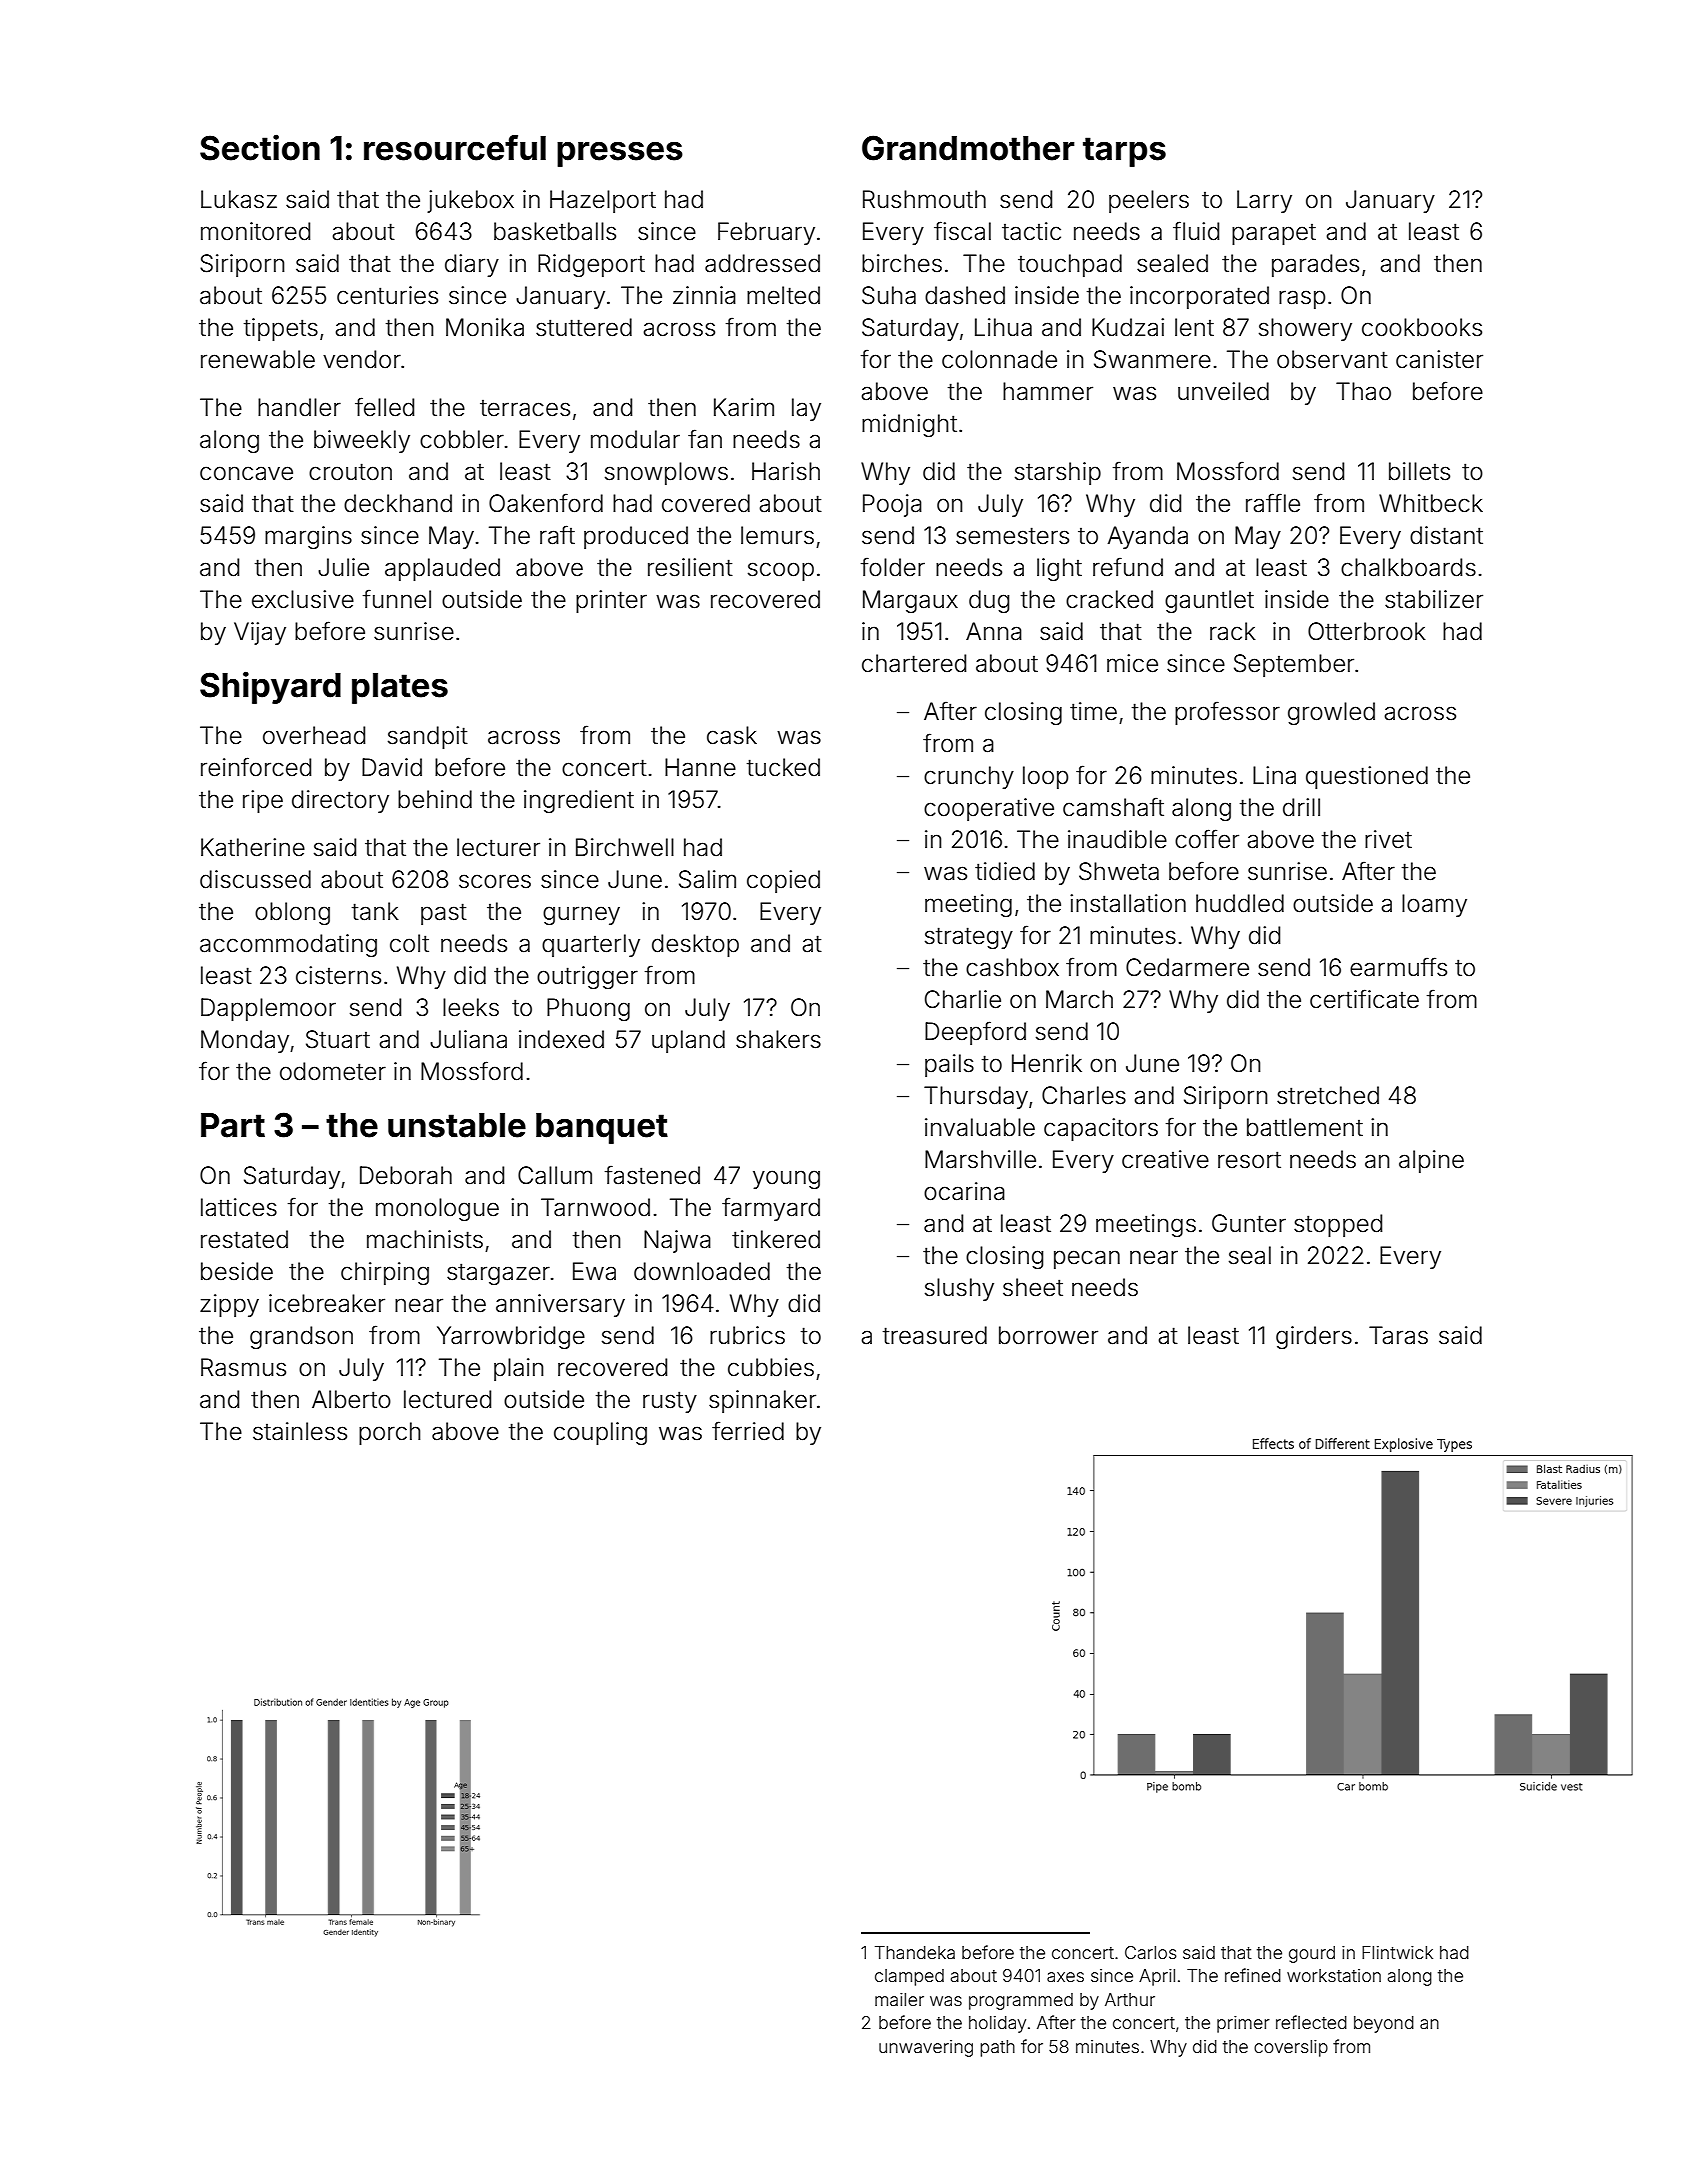  I want to click on vendor, so click(362, 359).
